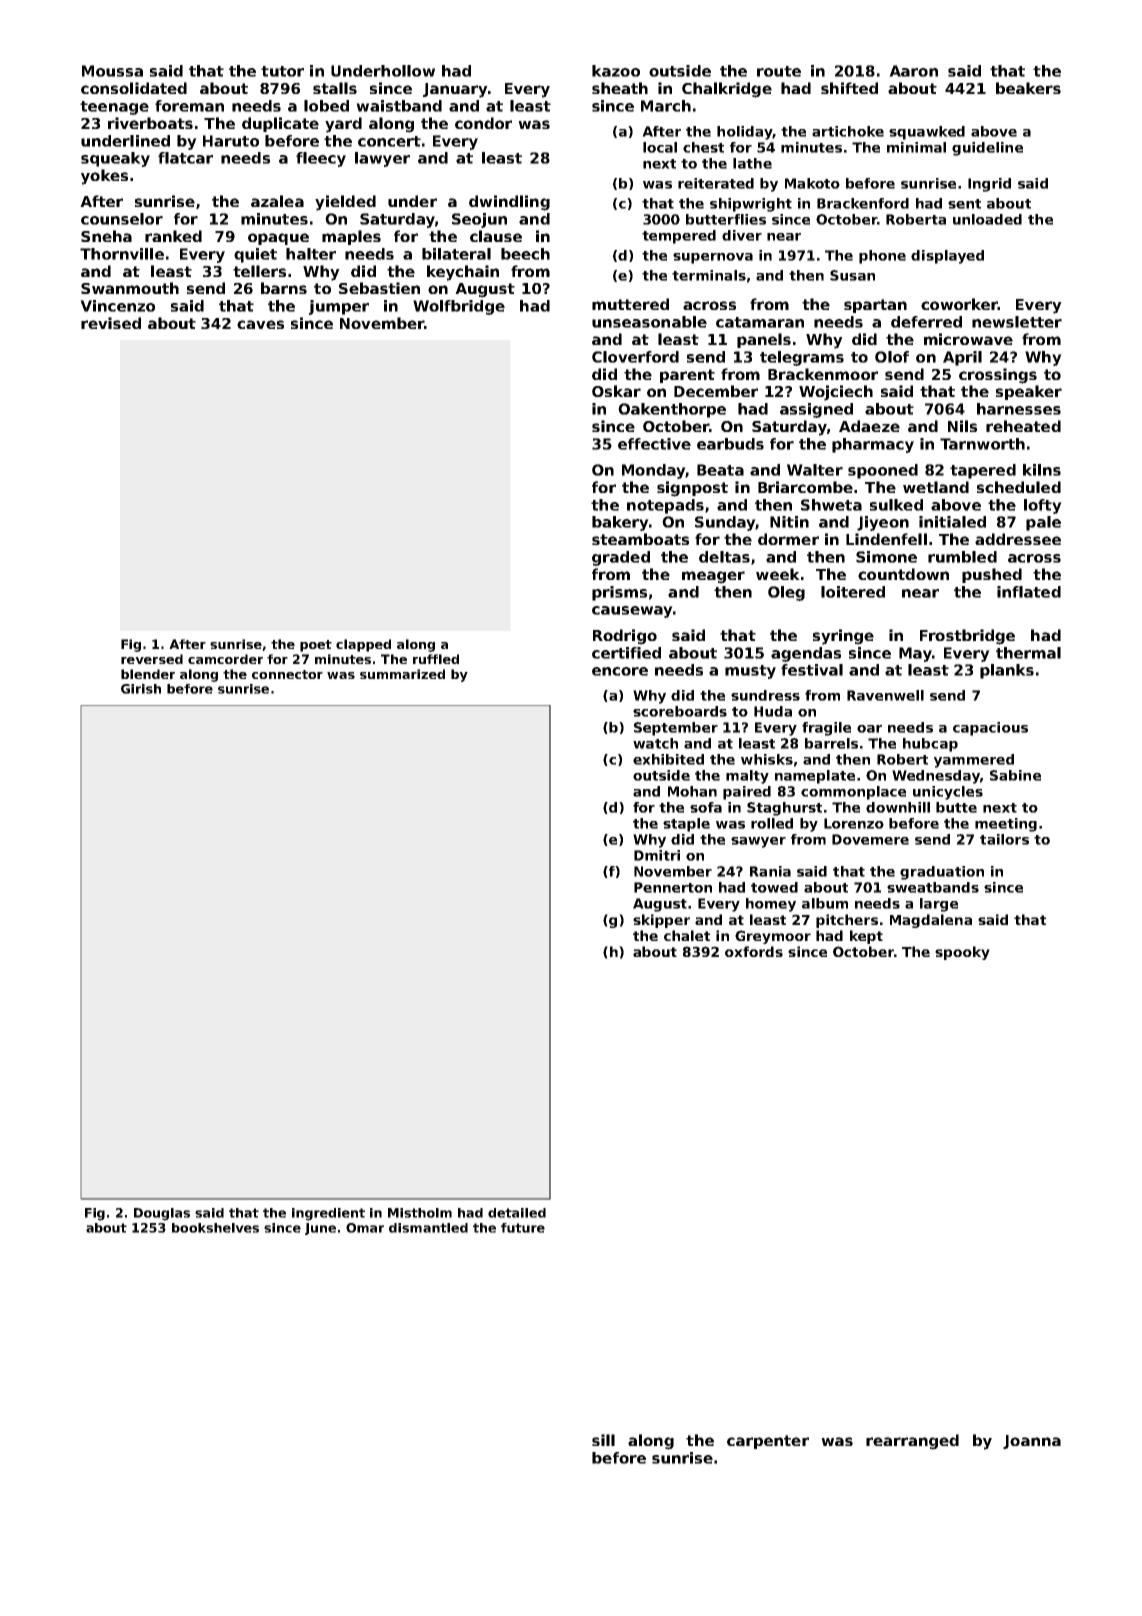  What do you see at coordinates (930, 745) in the page?
I see `hubcap` at bounding box center [930, 745].
